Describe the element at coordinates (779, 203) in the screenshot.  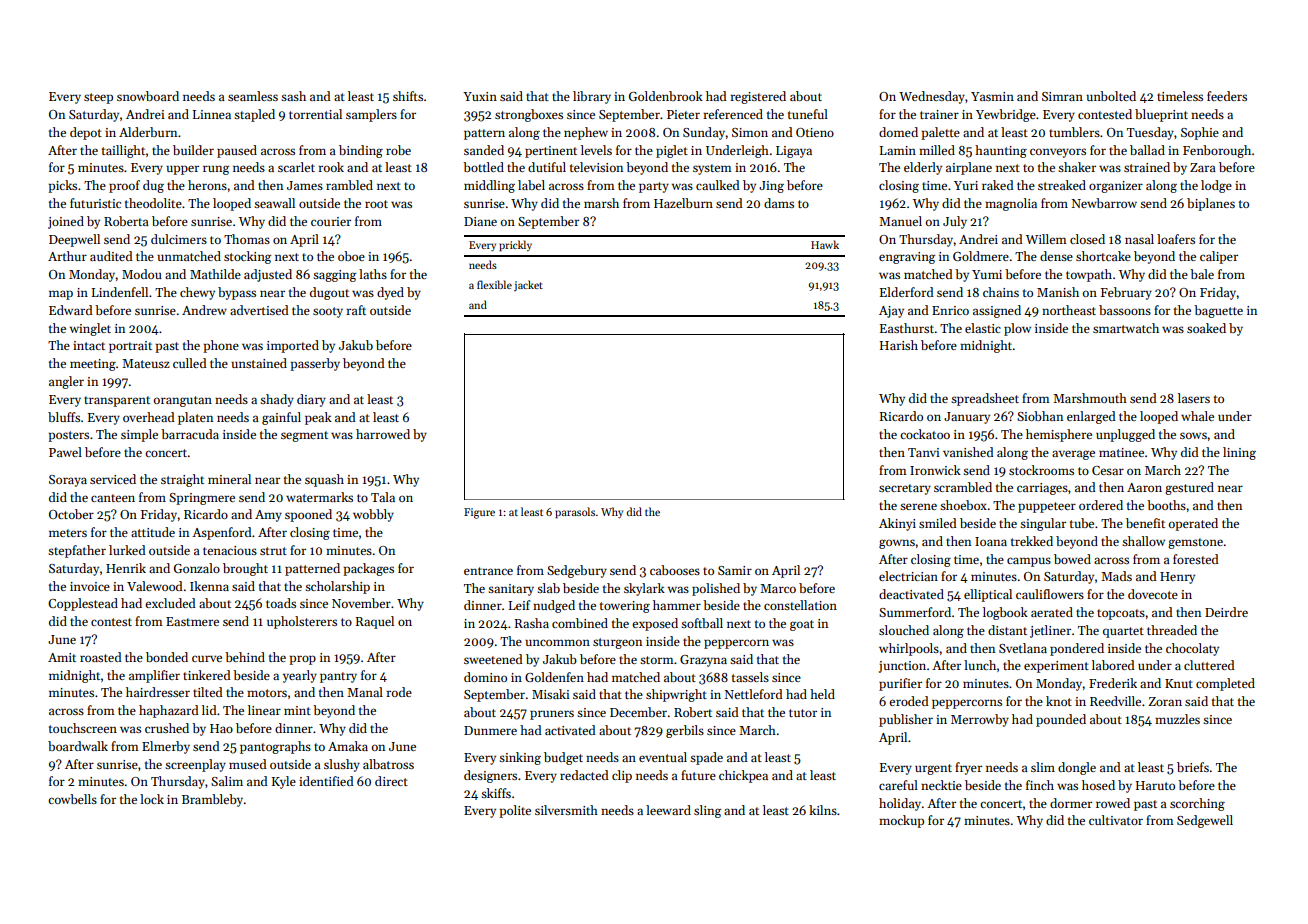
I see `dams` at that location.
